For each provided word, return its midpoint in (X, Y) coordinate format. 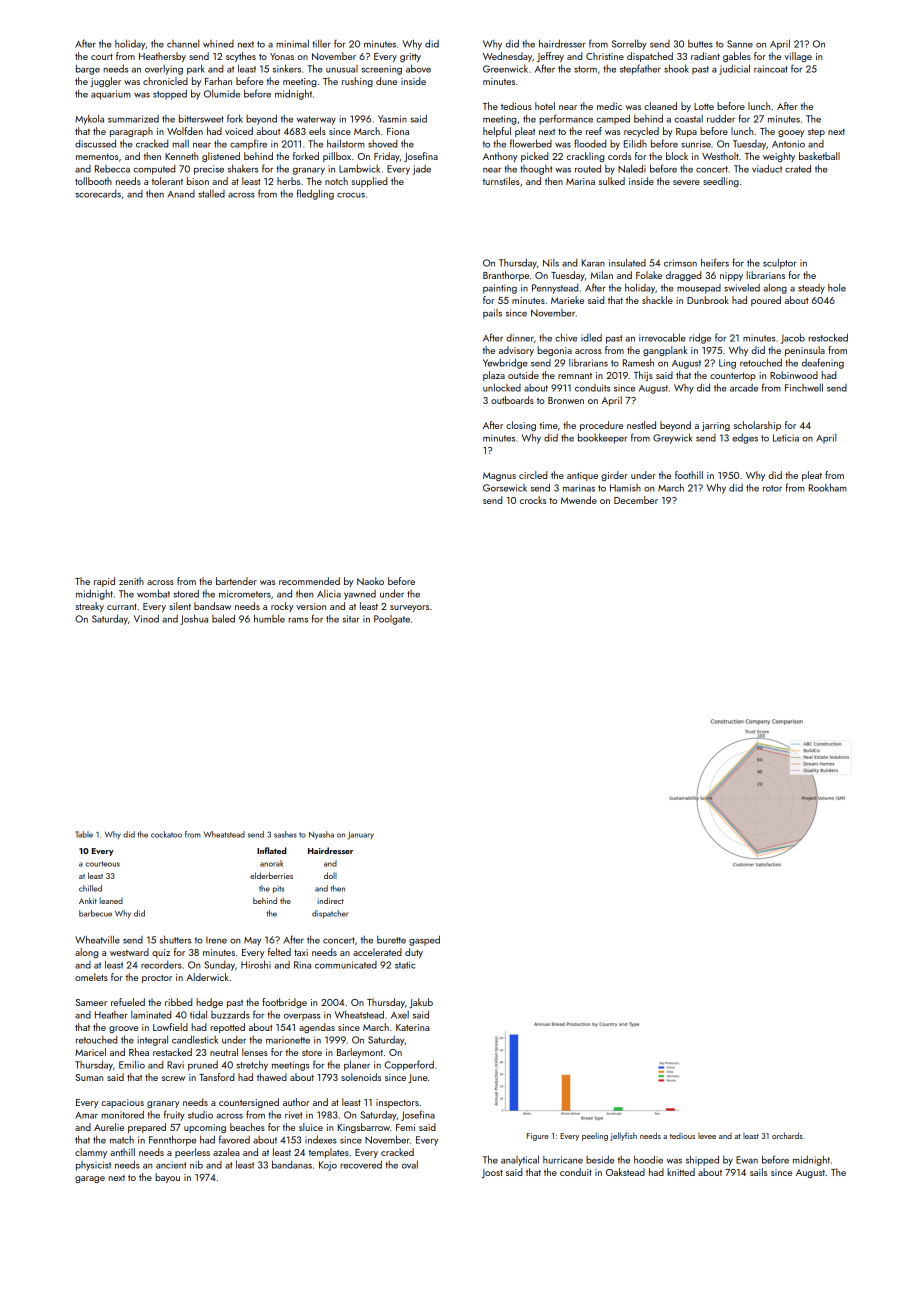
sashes (285, 834)
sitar (351, 619)
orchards (787, 1135)
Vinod (146, 618)
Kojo (328, 1166)
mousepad (699, 289)
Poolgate (392, 620)
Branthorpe (506, 276)
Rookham (828, 487)
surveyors (409, 608)
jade (422, 170)
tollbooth (93, 181)
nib (196, 1164)
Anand (181, 194)
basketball (819, 156)
